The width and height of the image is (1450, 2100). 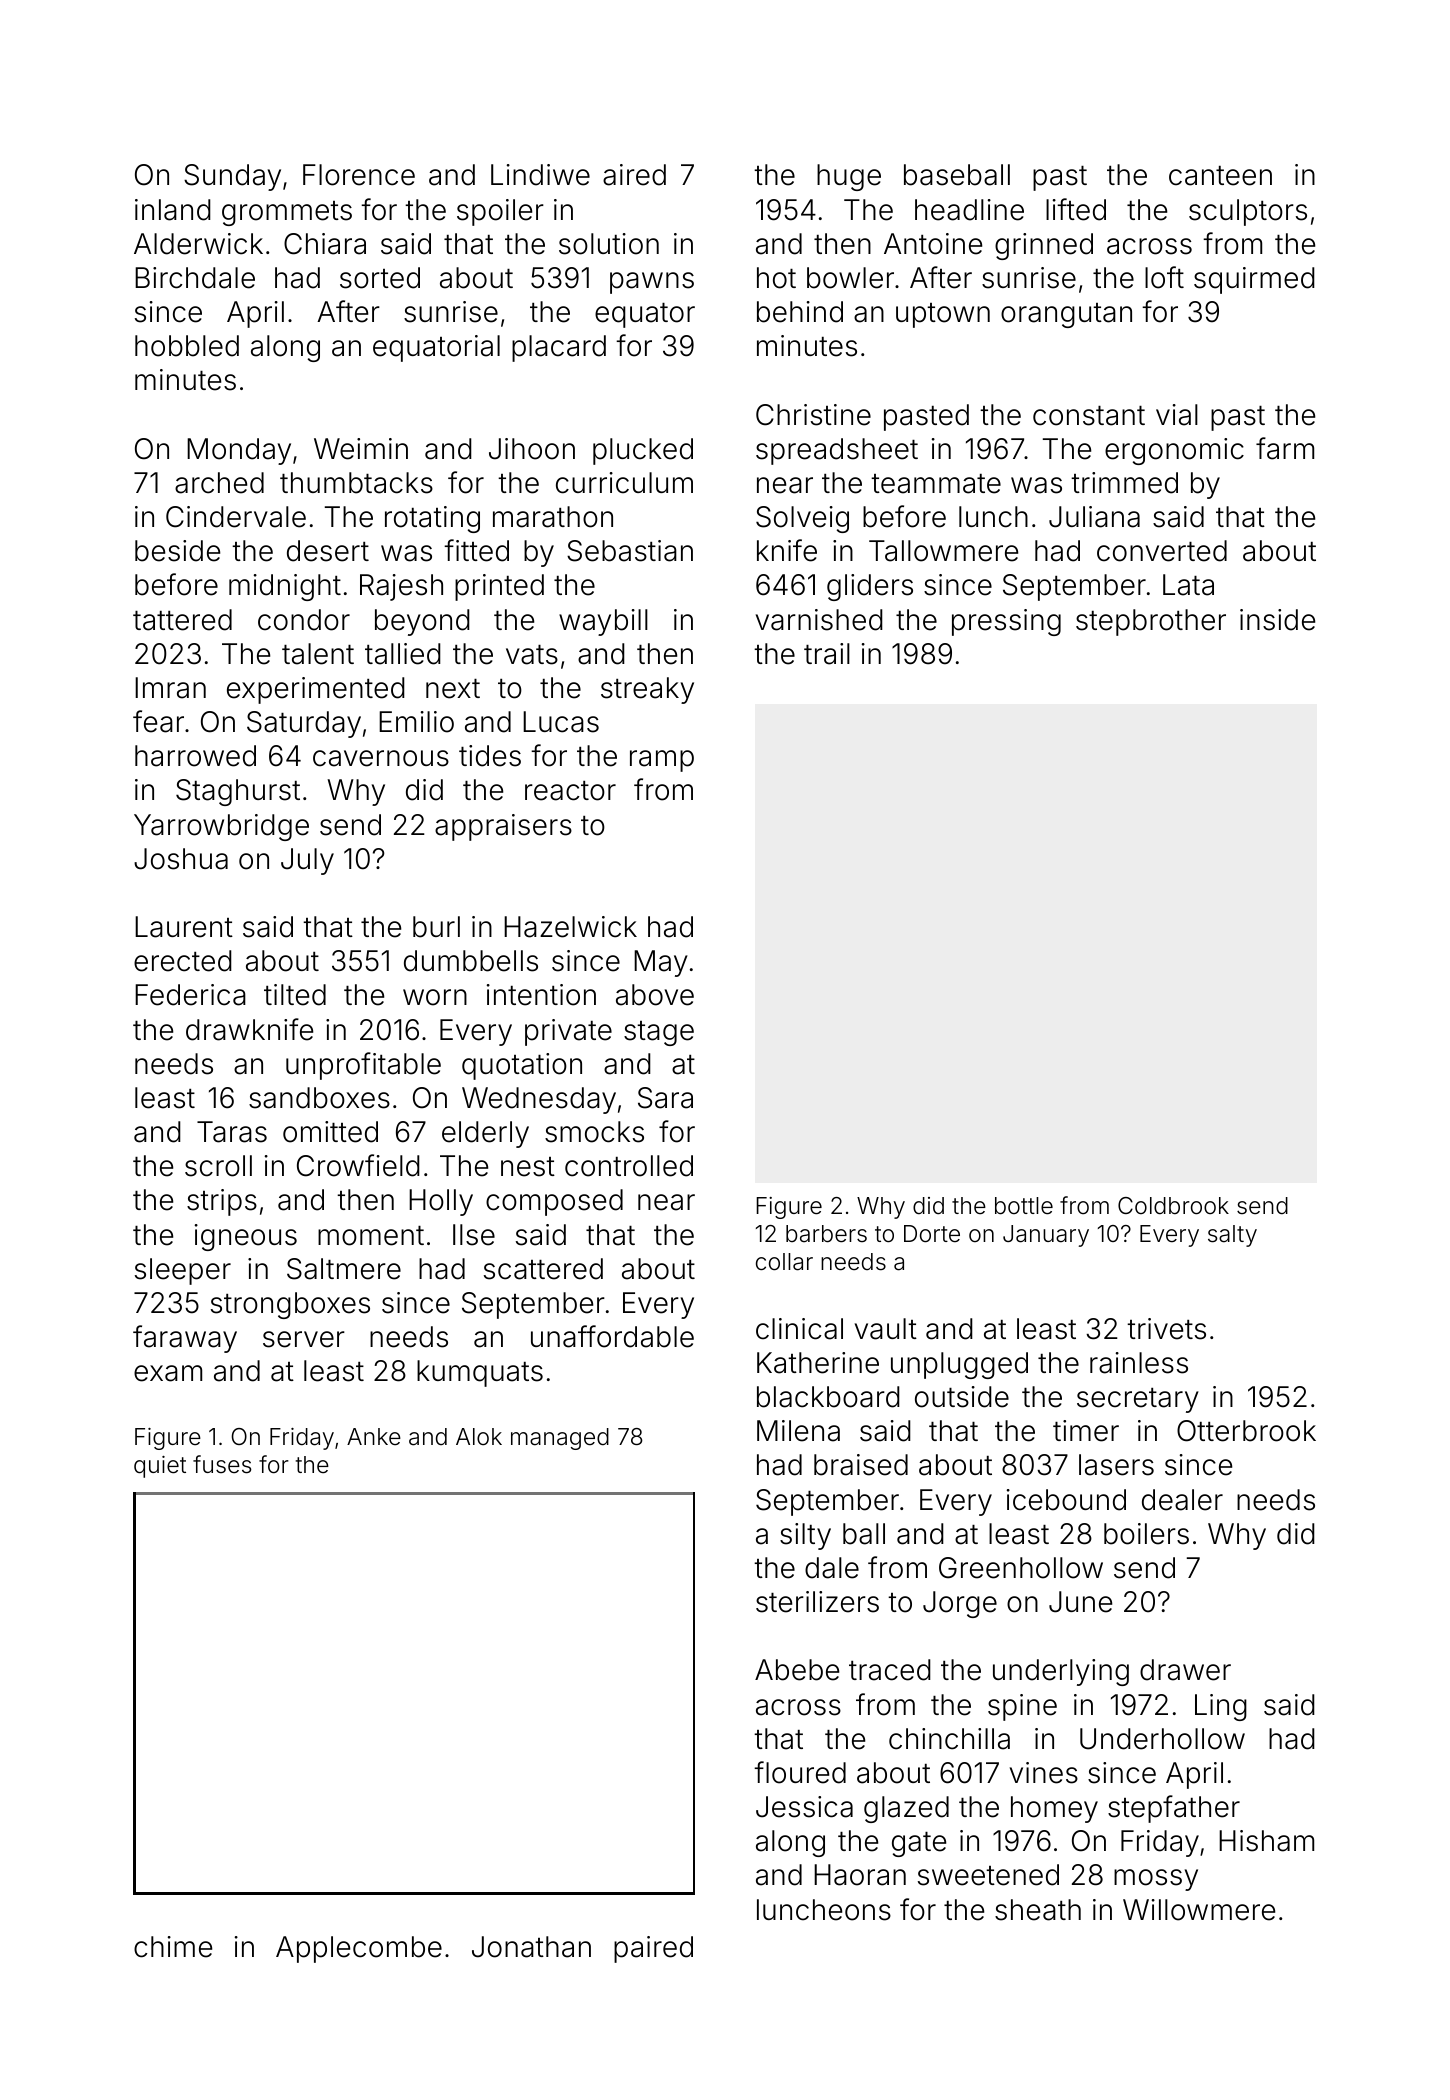 What do you see at coordinates (531, 1947) in the image?
I see `Jonathan` at bounding box center [531, 1947].
